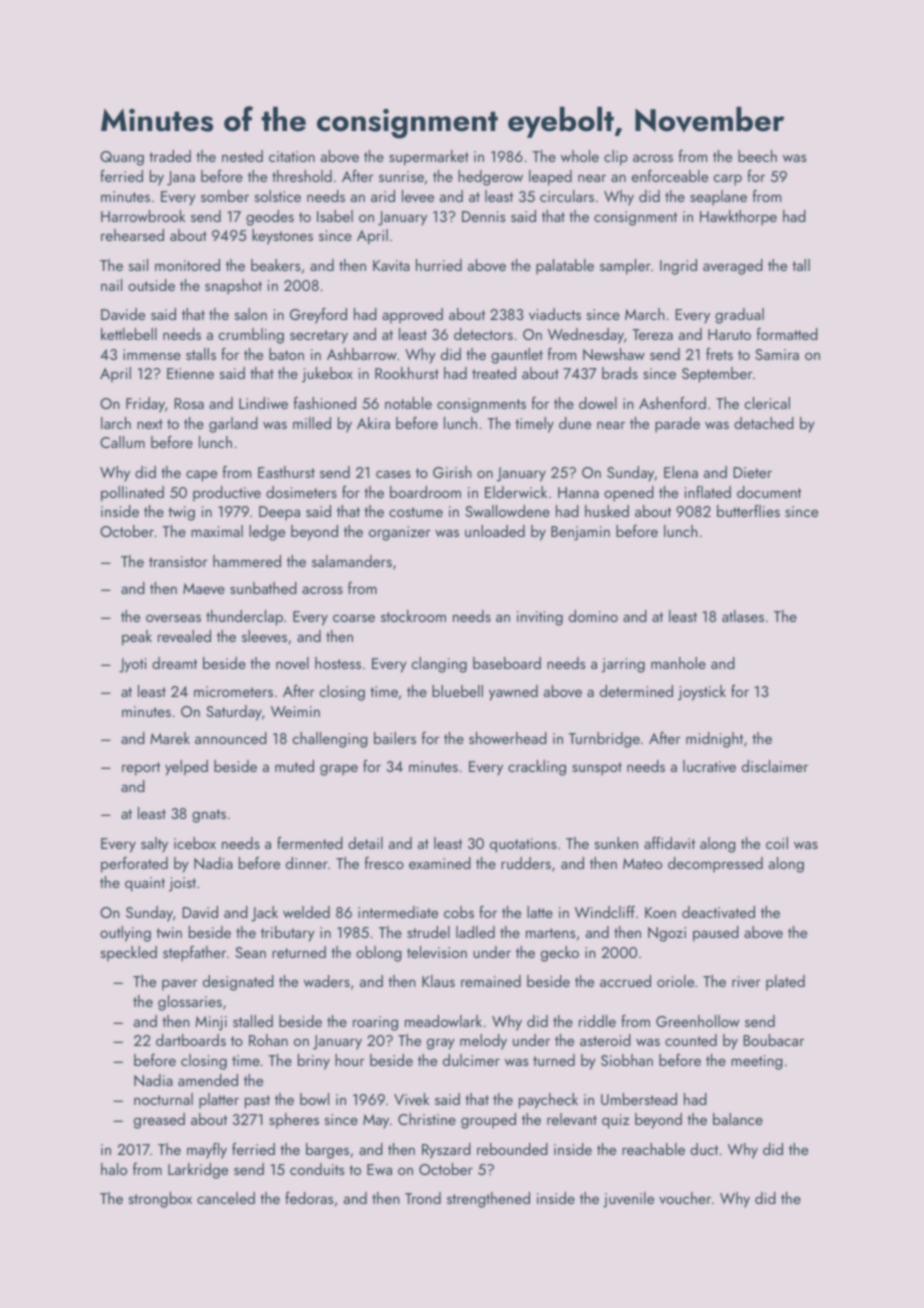 Image resolution: width=924 pixels, height=1308 pixels. What do you see at coordinates (160, 1200) in the page?
I see `strongbox` at bounding box center [160, 1200].
